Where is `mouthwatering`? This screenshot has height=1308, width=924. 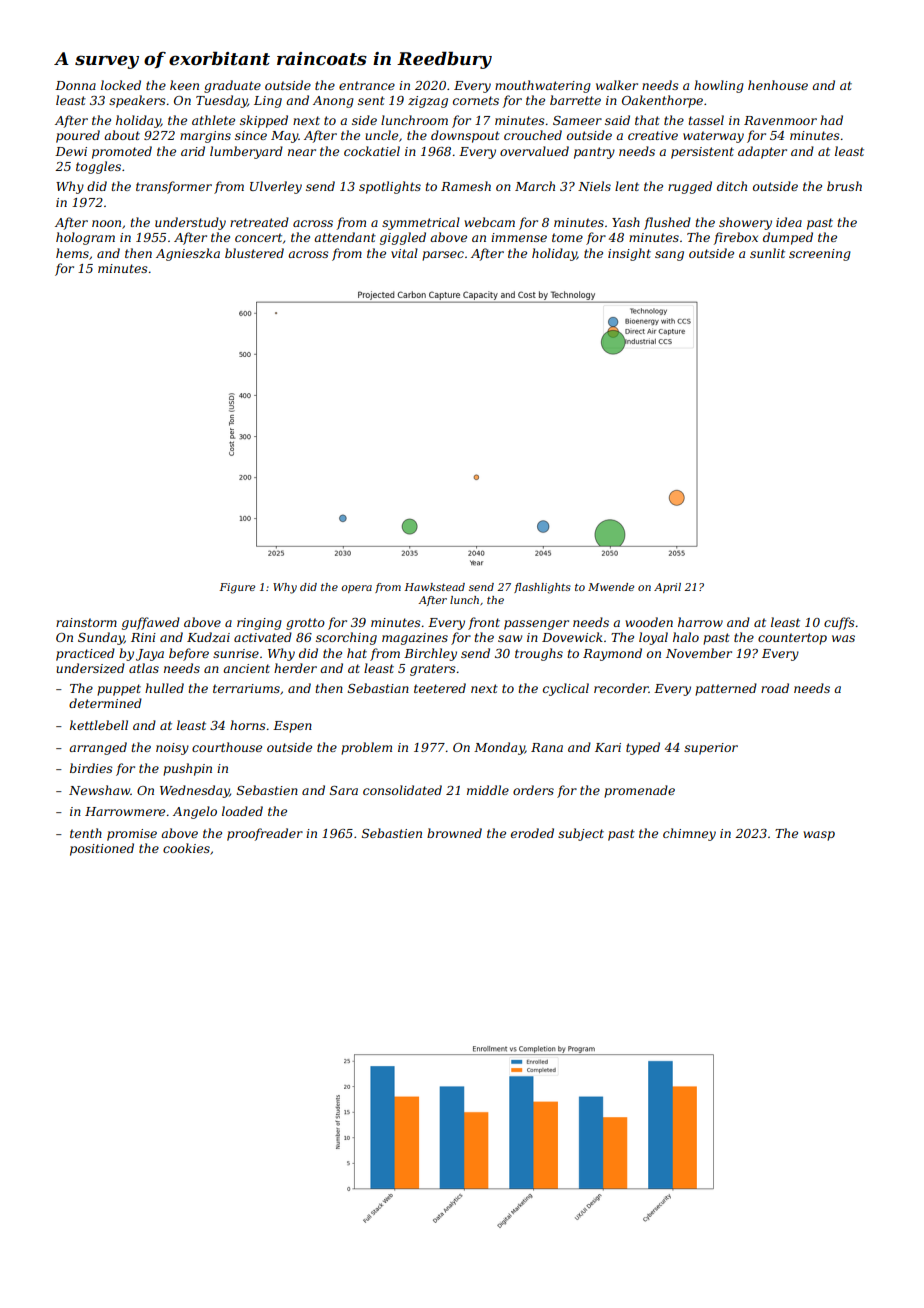
mouthwatering is located at coordinates (543, 86).
